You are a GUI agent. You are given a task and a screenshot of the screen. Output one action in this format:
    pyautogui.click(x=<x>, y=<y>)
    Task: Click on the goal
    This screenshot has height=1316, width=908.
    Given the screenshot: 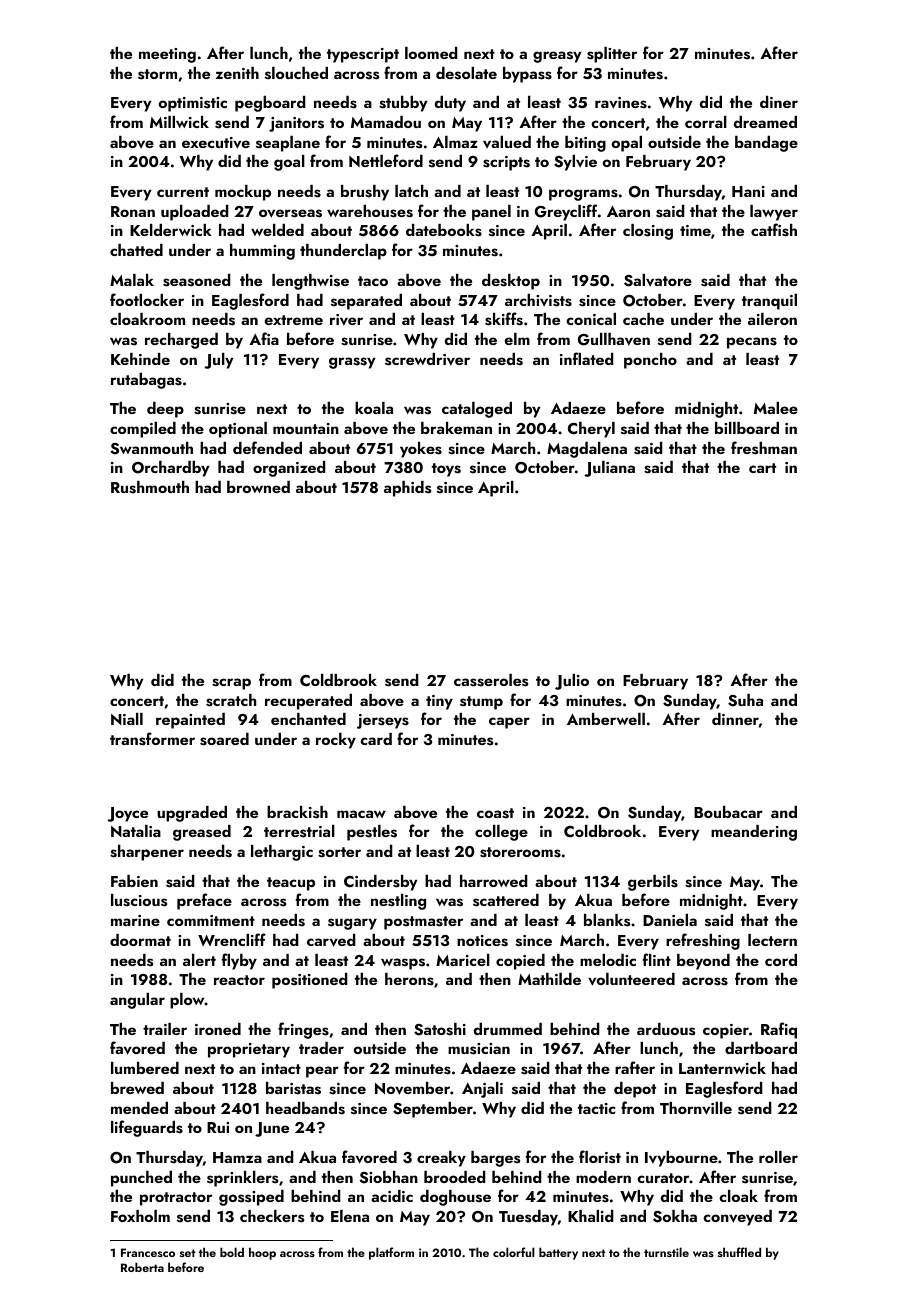 What is the action you would take?
    pyautogui.click(x=289, y=163)
